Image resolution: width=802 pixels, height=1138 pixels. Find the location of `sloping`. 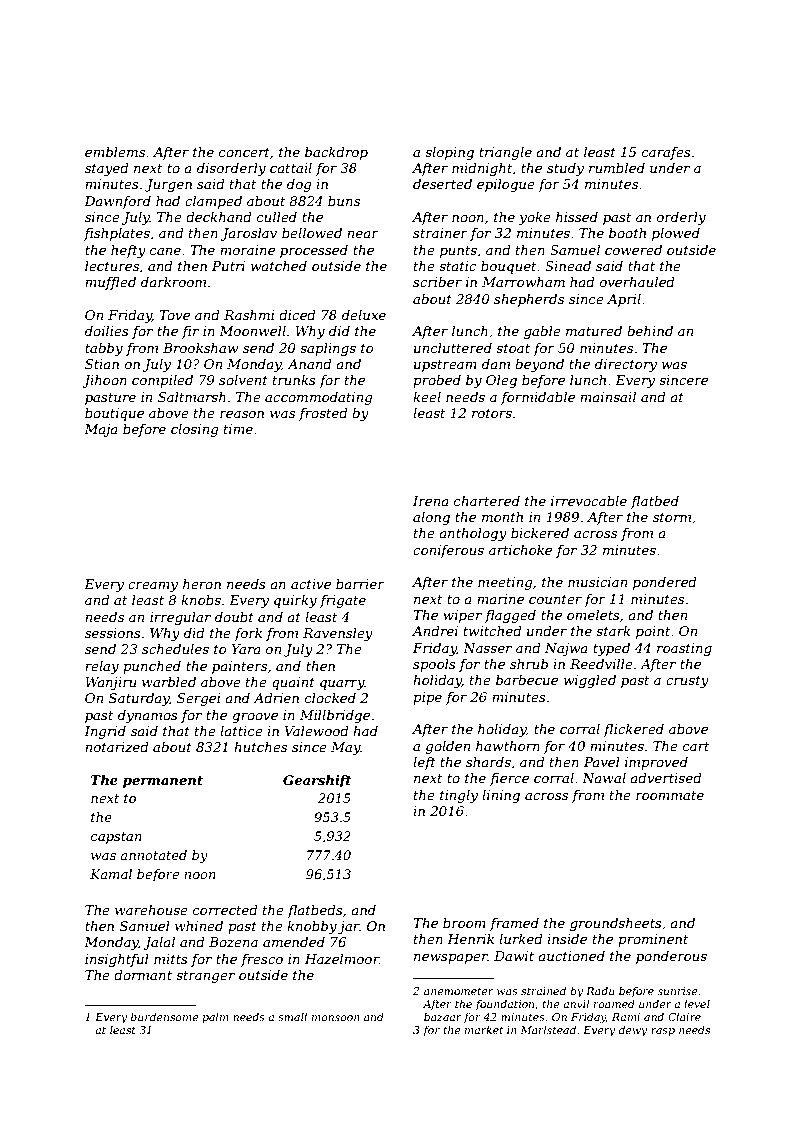

sloping is located at coordinates (449, 153).
